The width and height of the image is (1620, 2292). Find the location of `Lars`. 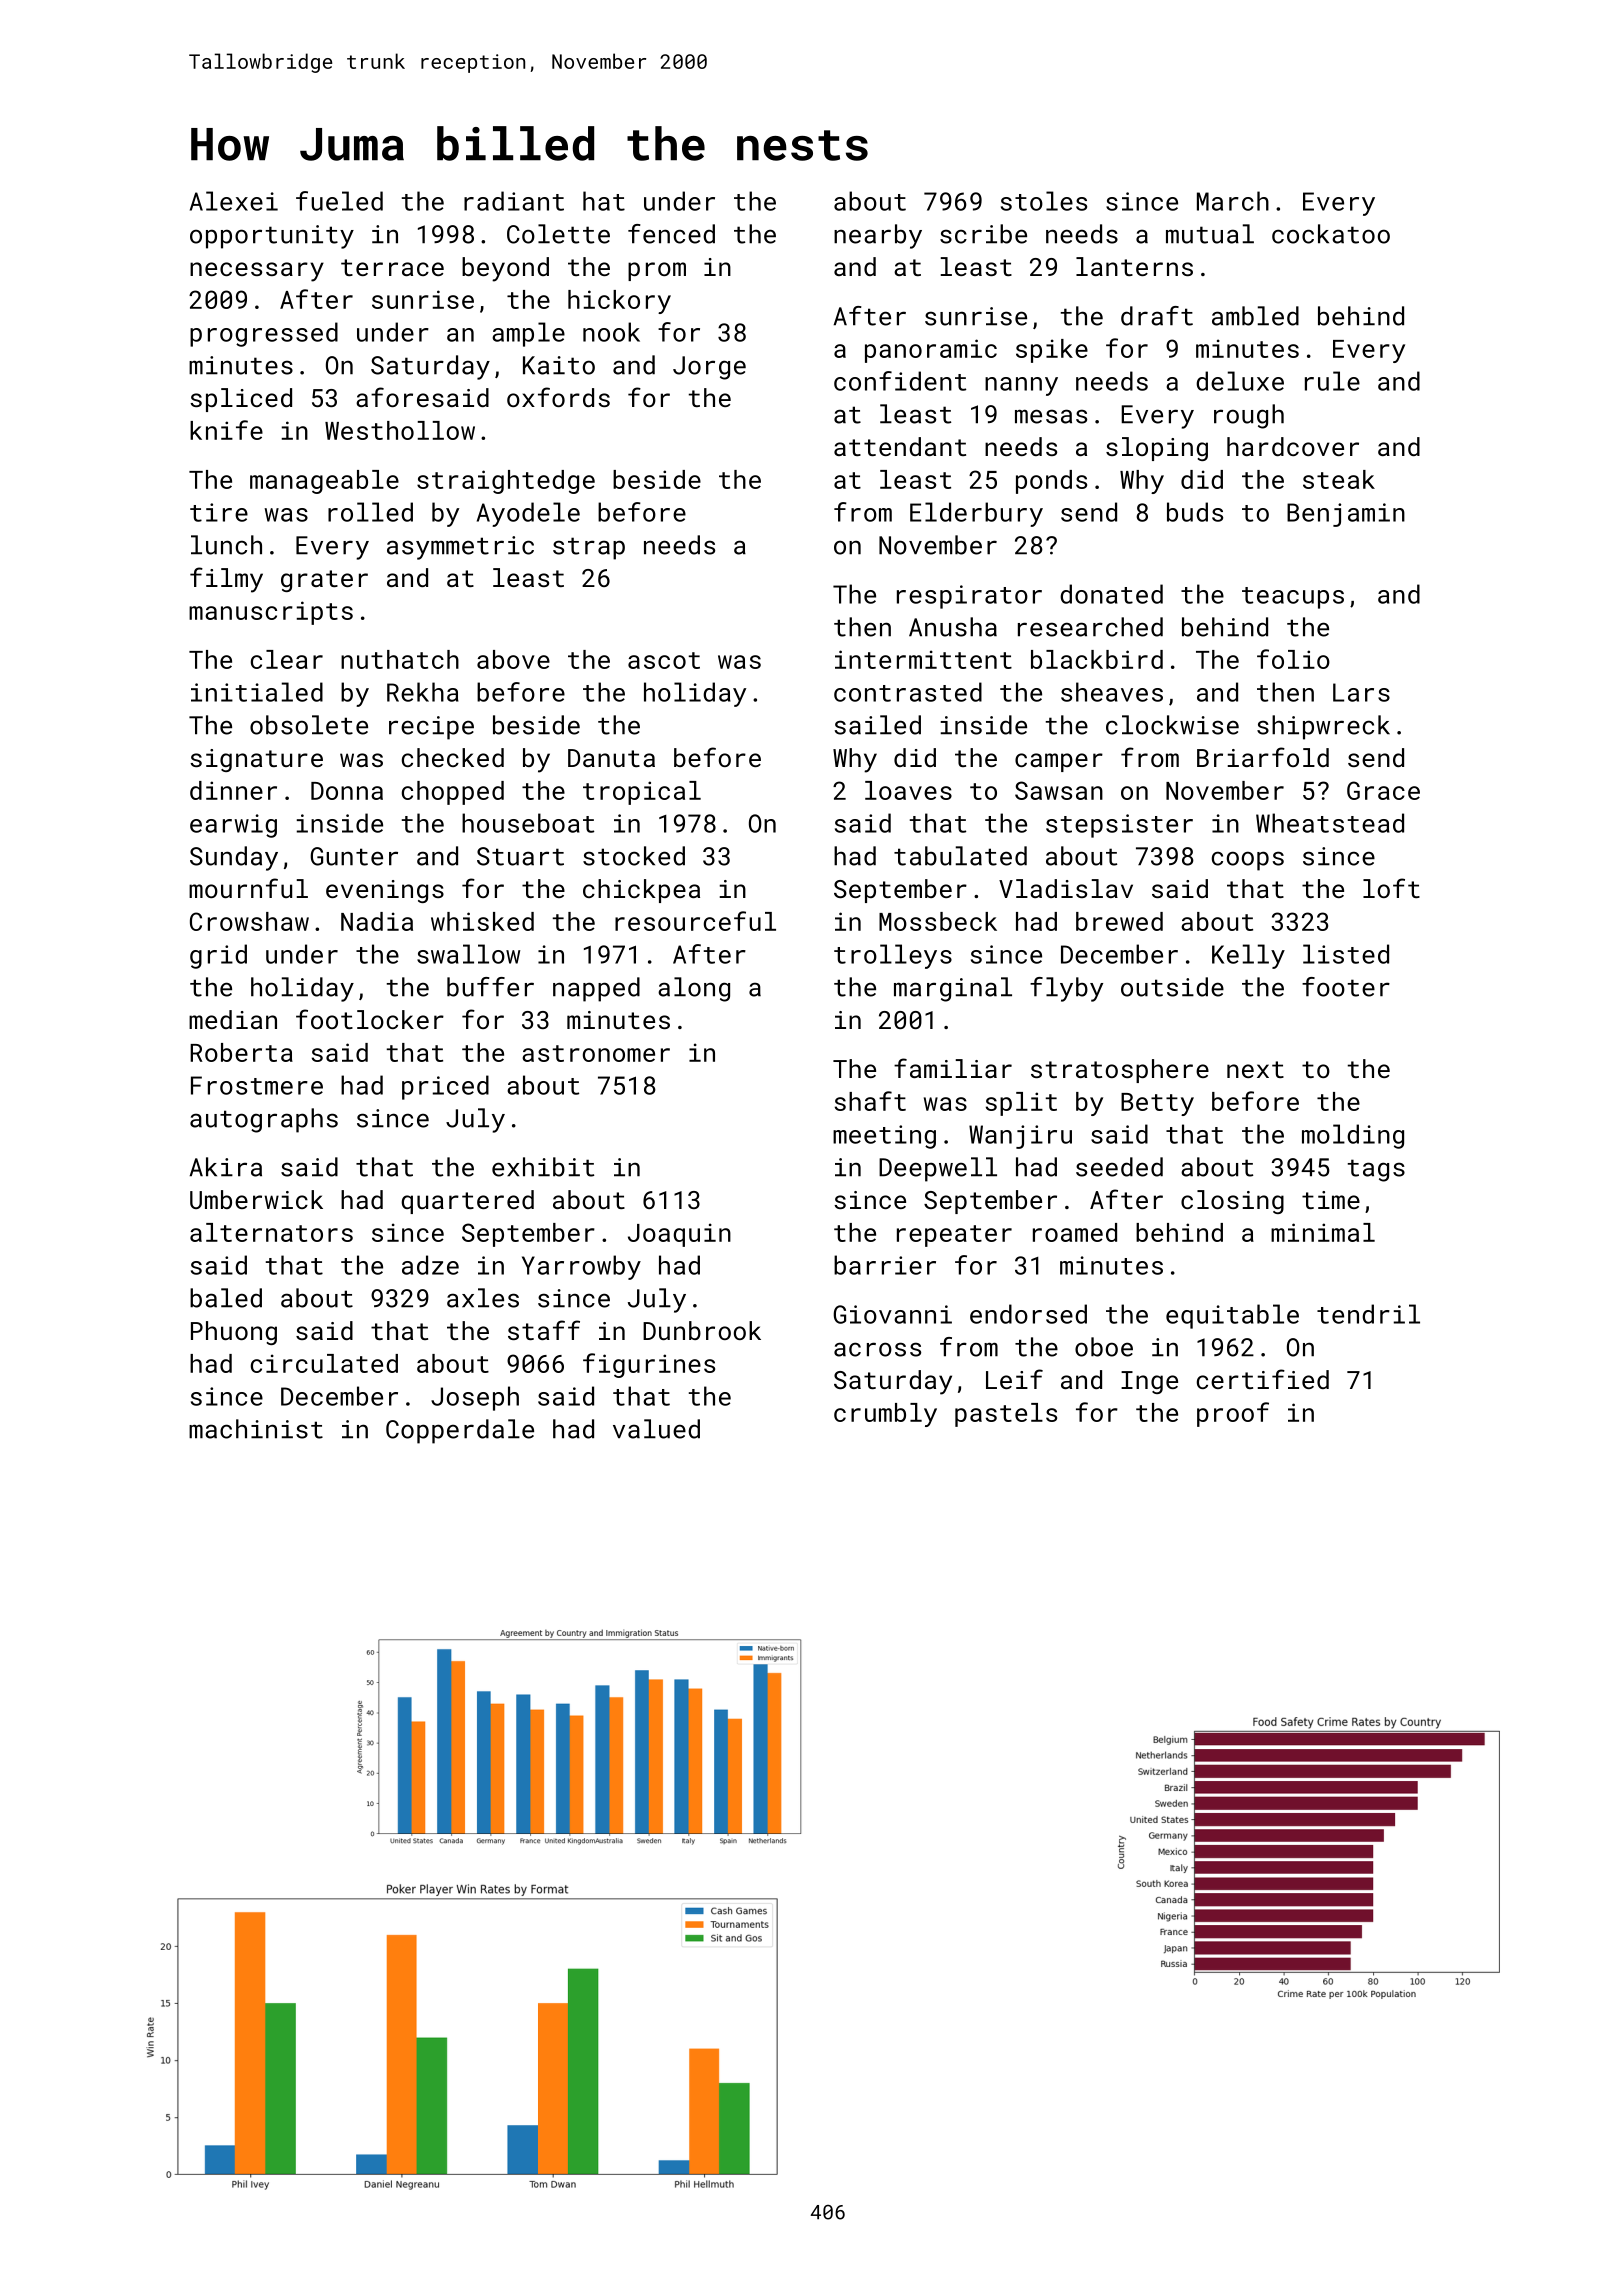

Lars is located at coordinates (1361, 692).
